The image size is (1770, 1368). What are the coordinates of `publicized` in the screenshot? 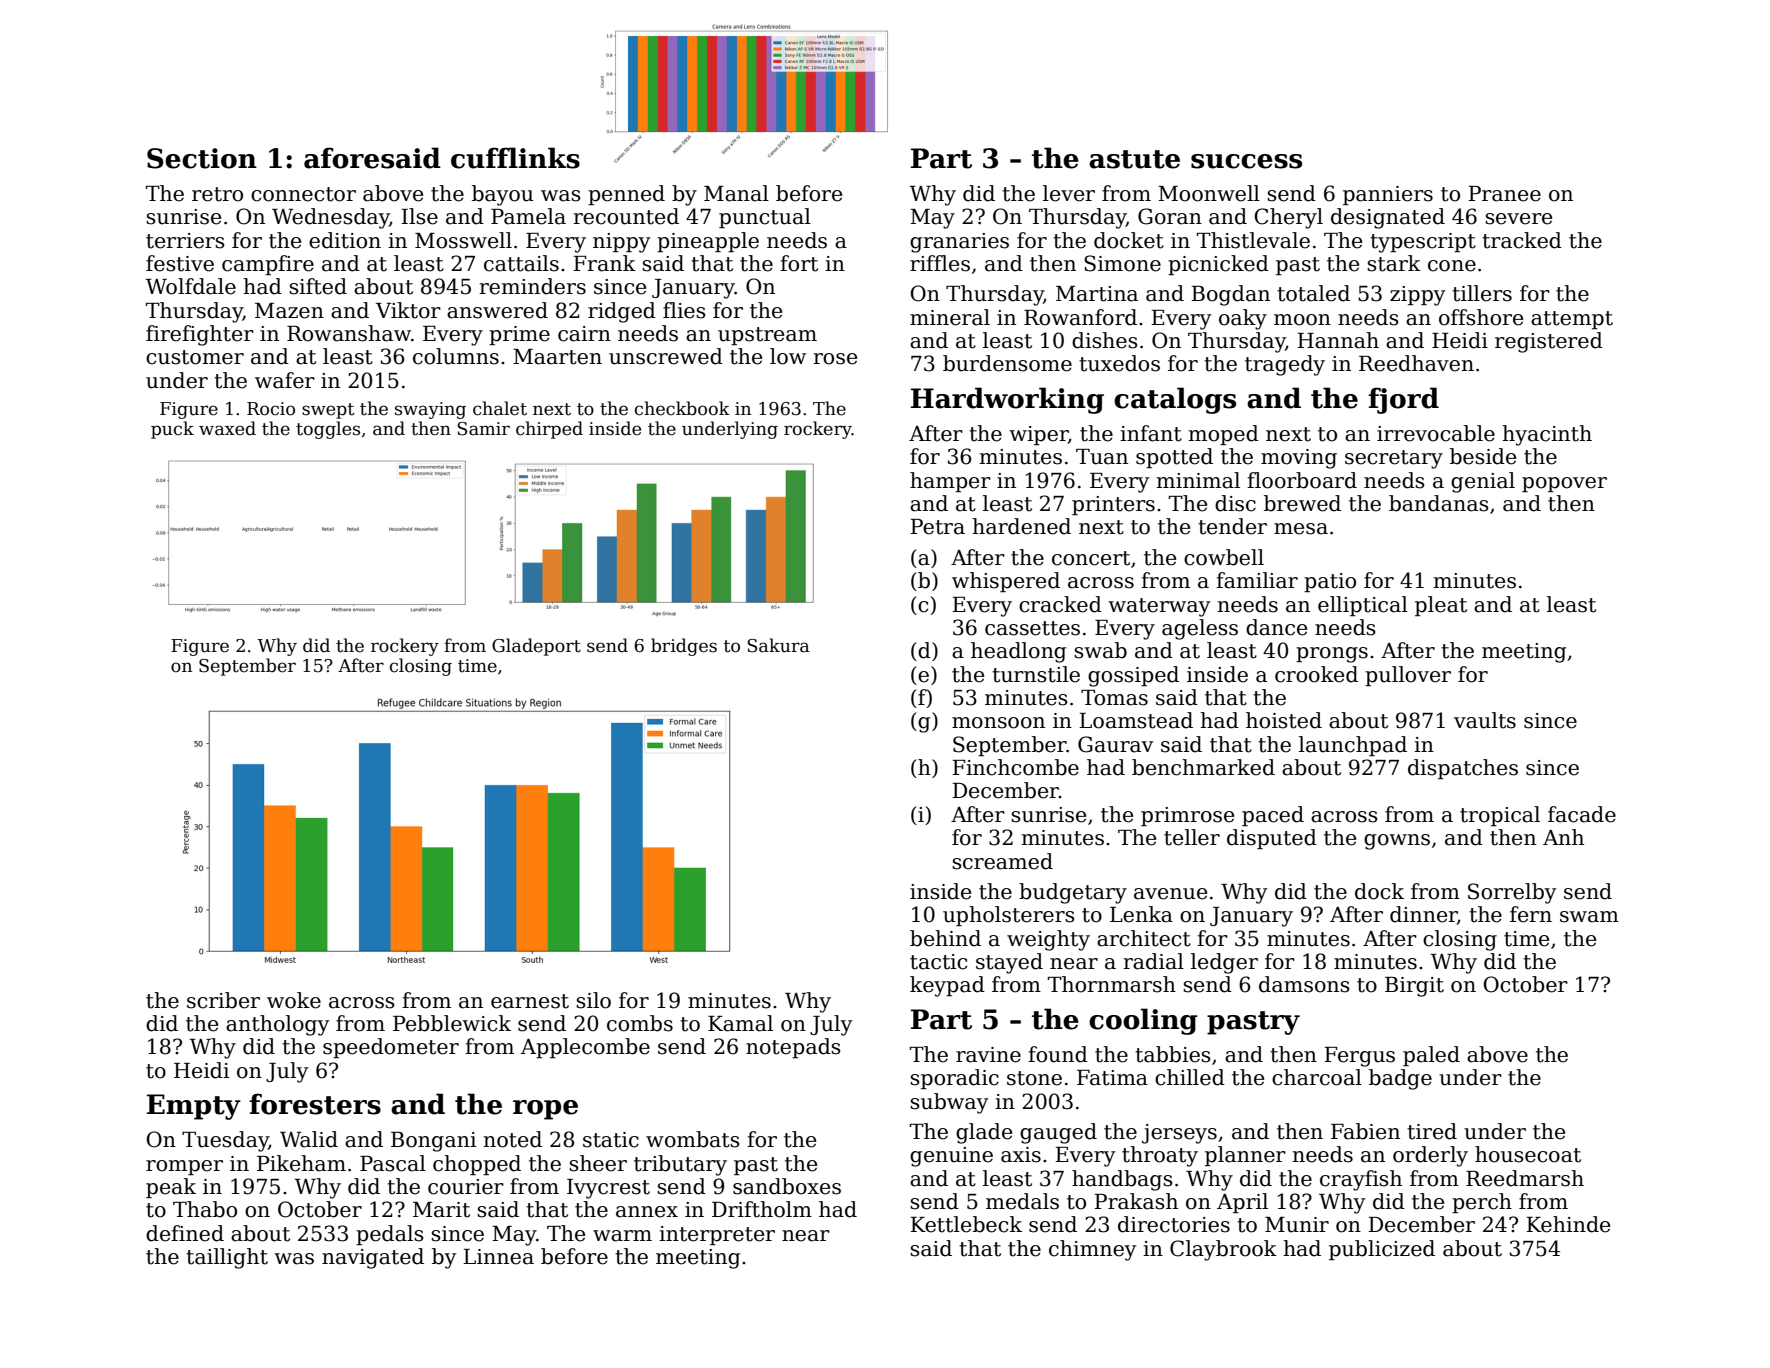 It's located at (1382, 1250).
